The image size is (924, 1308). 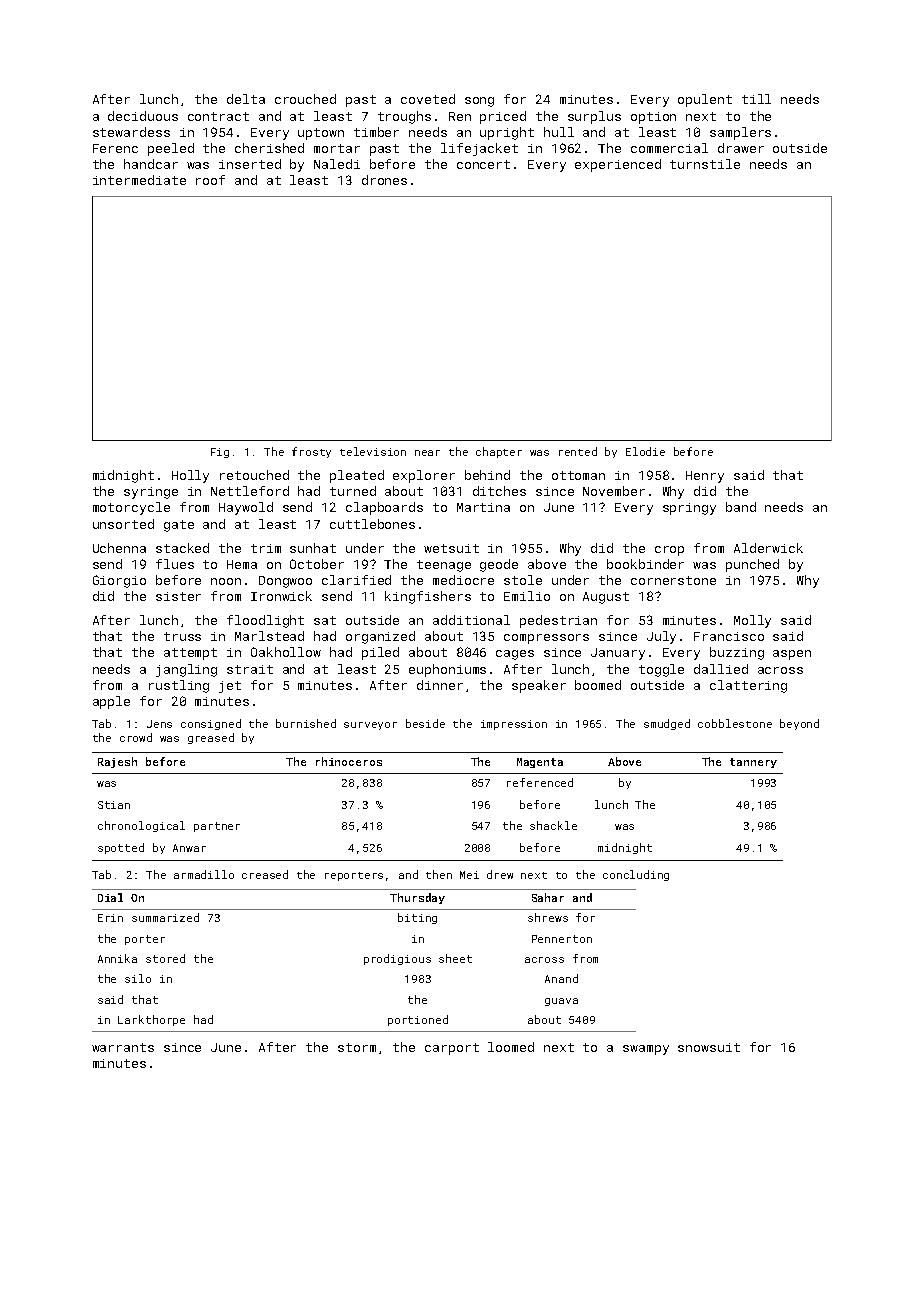 What do you see at coordinates (417, 898) in the image?
I see `Thursday` at bounding box center [417, 898].
